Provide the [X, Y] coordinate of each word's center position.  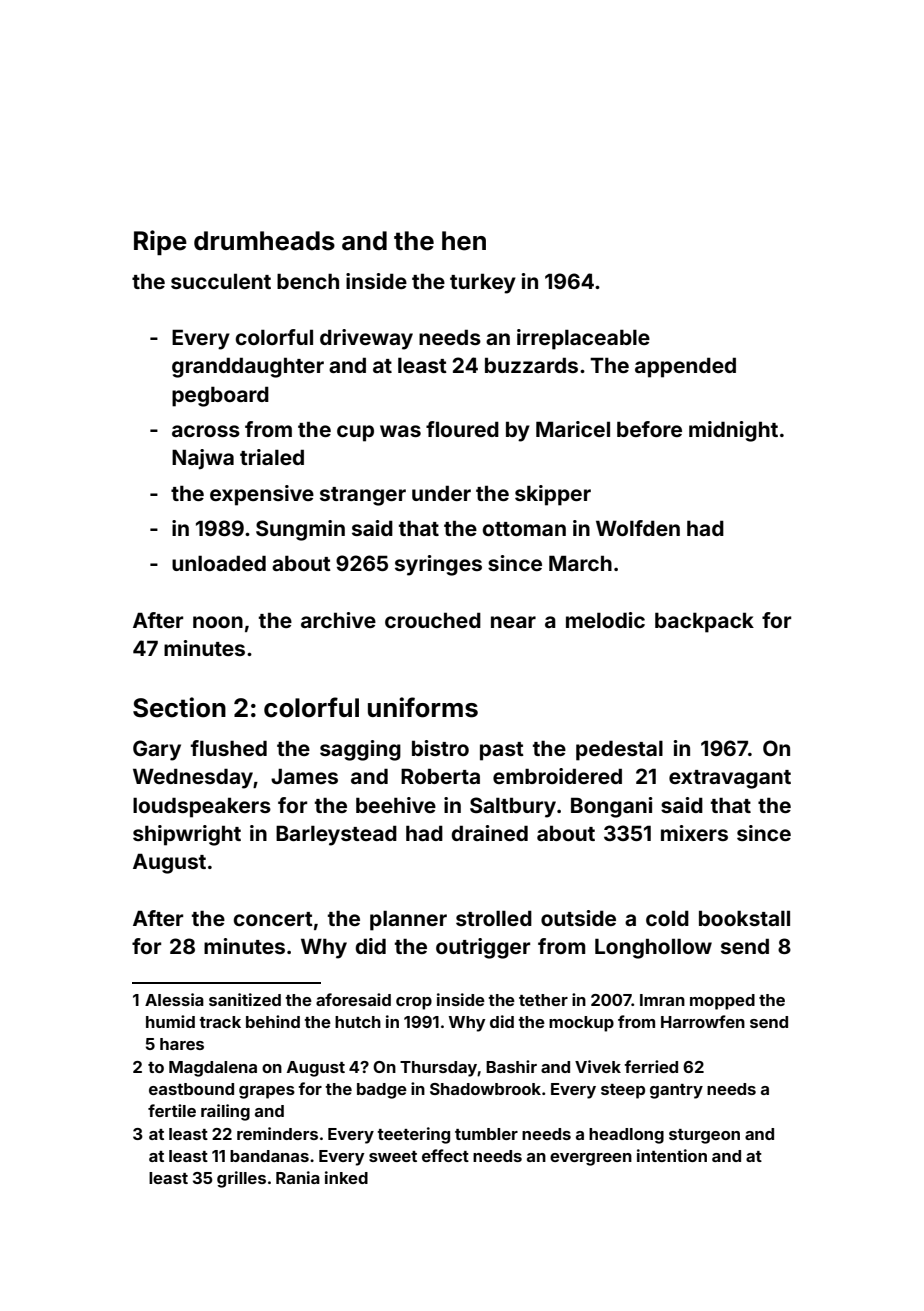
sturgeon [704, 1136]
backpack [704, 622]
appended [685, 367]
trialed [272, 457]
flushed [229, 748]
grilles [241, 1179]
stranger [363, 496]
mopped [722, 1002]
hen [464, 241]
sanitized [245, 999]
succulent [221, 281]
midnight [733, 431]
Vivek [598, 1066]
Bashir [511, 1066]
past [502, 751]
